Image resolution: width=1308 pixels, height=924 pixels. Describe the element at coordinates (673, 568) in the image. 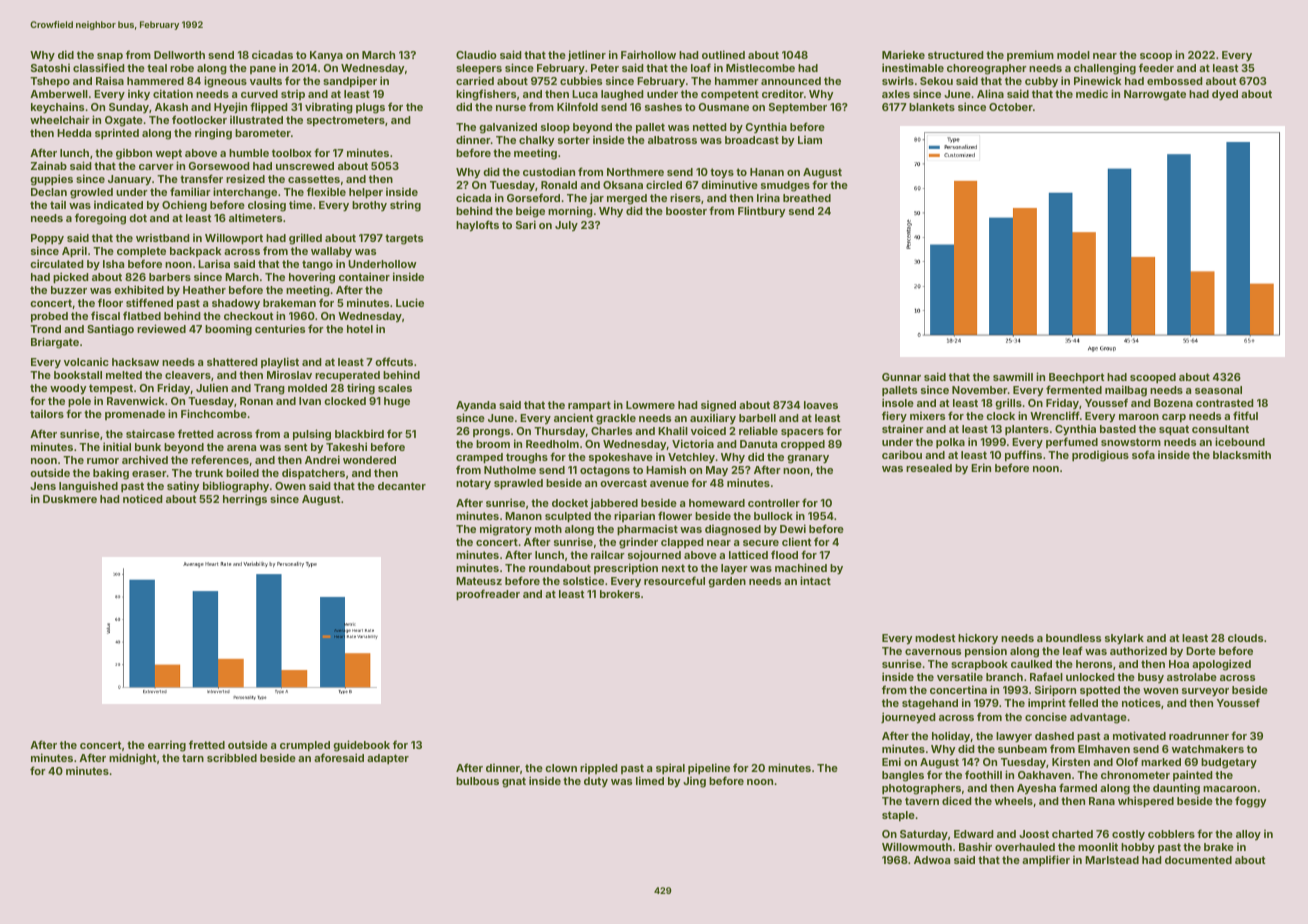

I see `next` at that location.
